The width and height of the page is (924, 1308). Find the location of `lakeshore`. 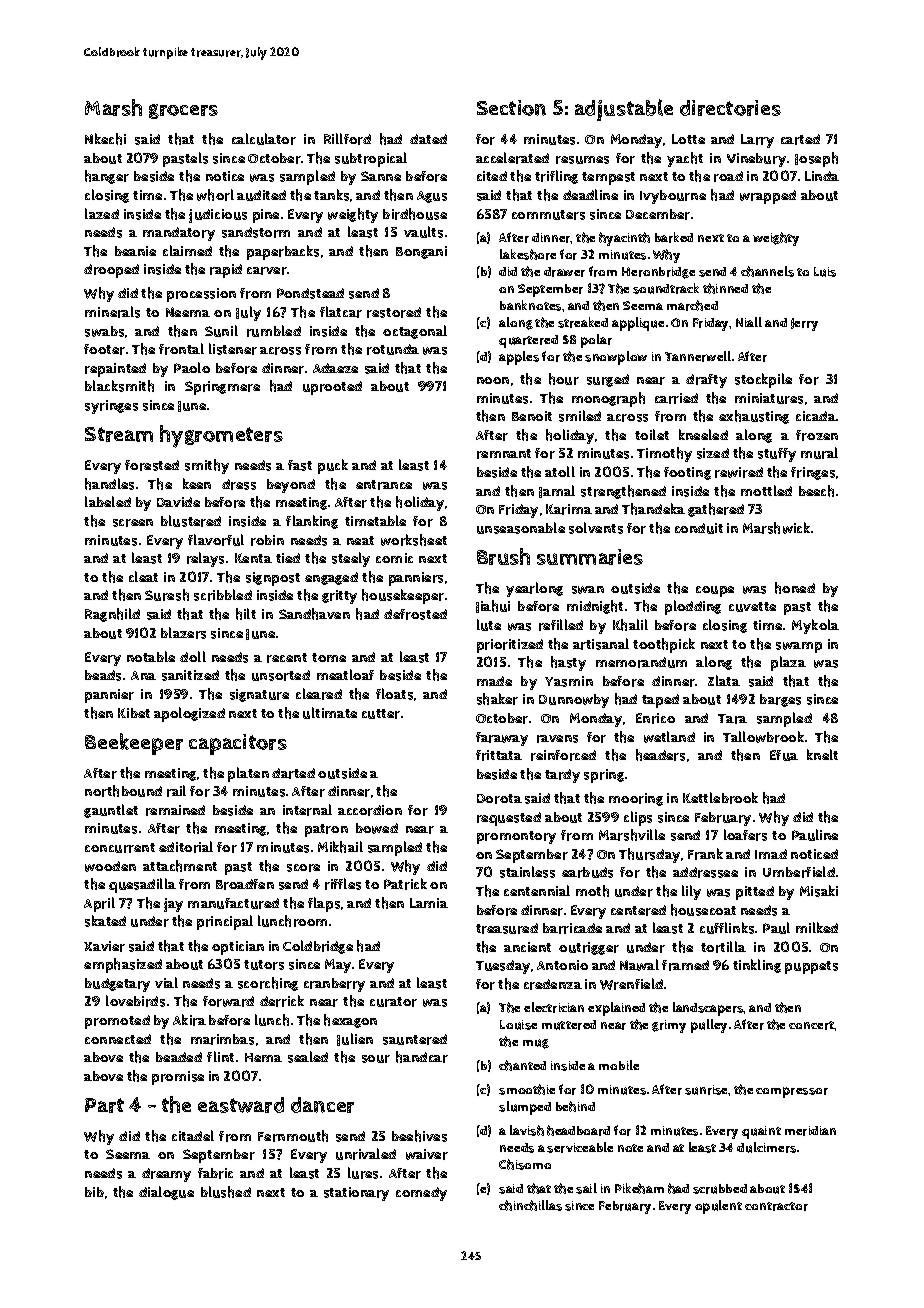

lakeshore is located at coordinates (528, 254).
